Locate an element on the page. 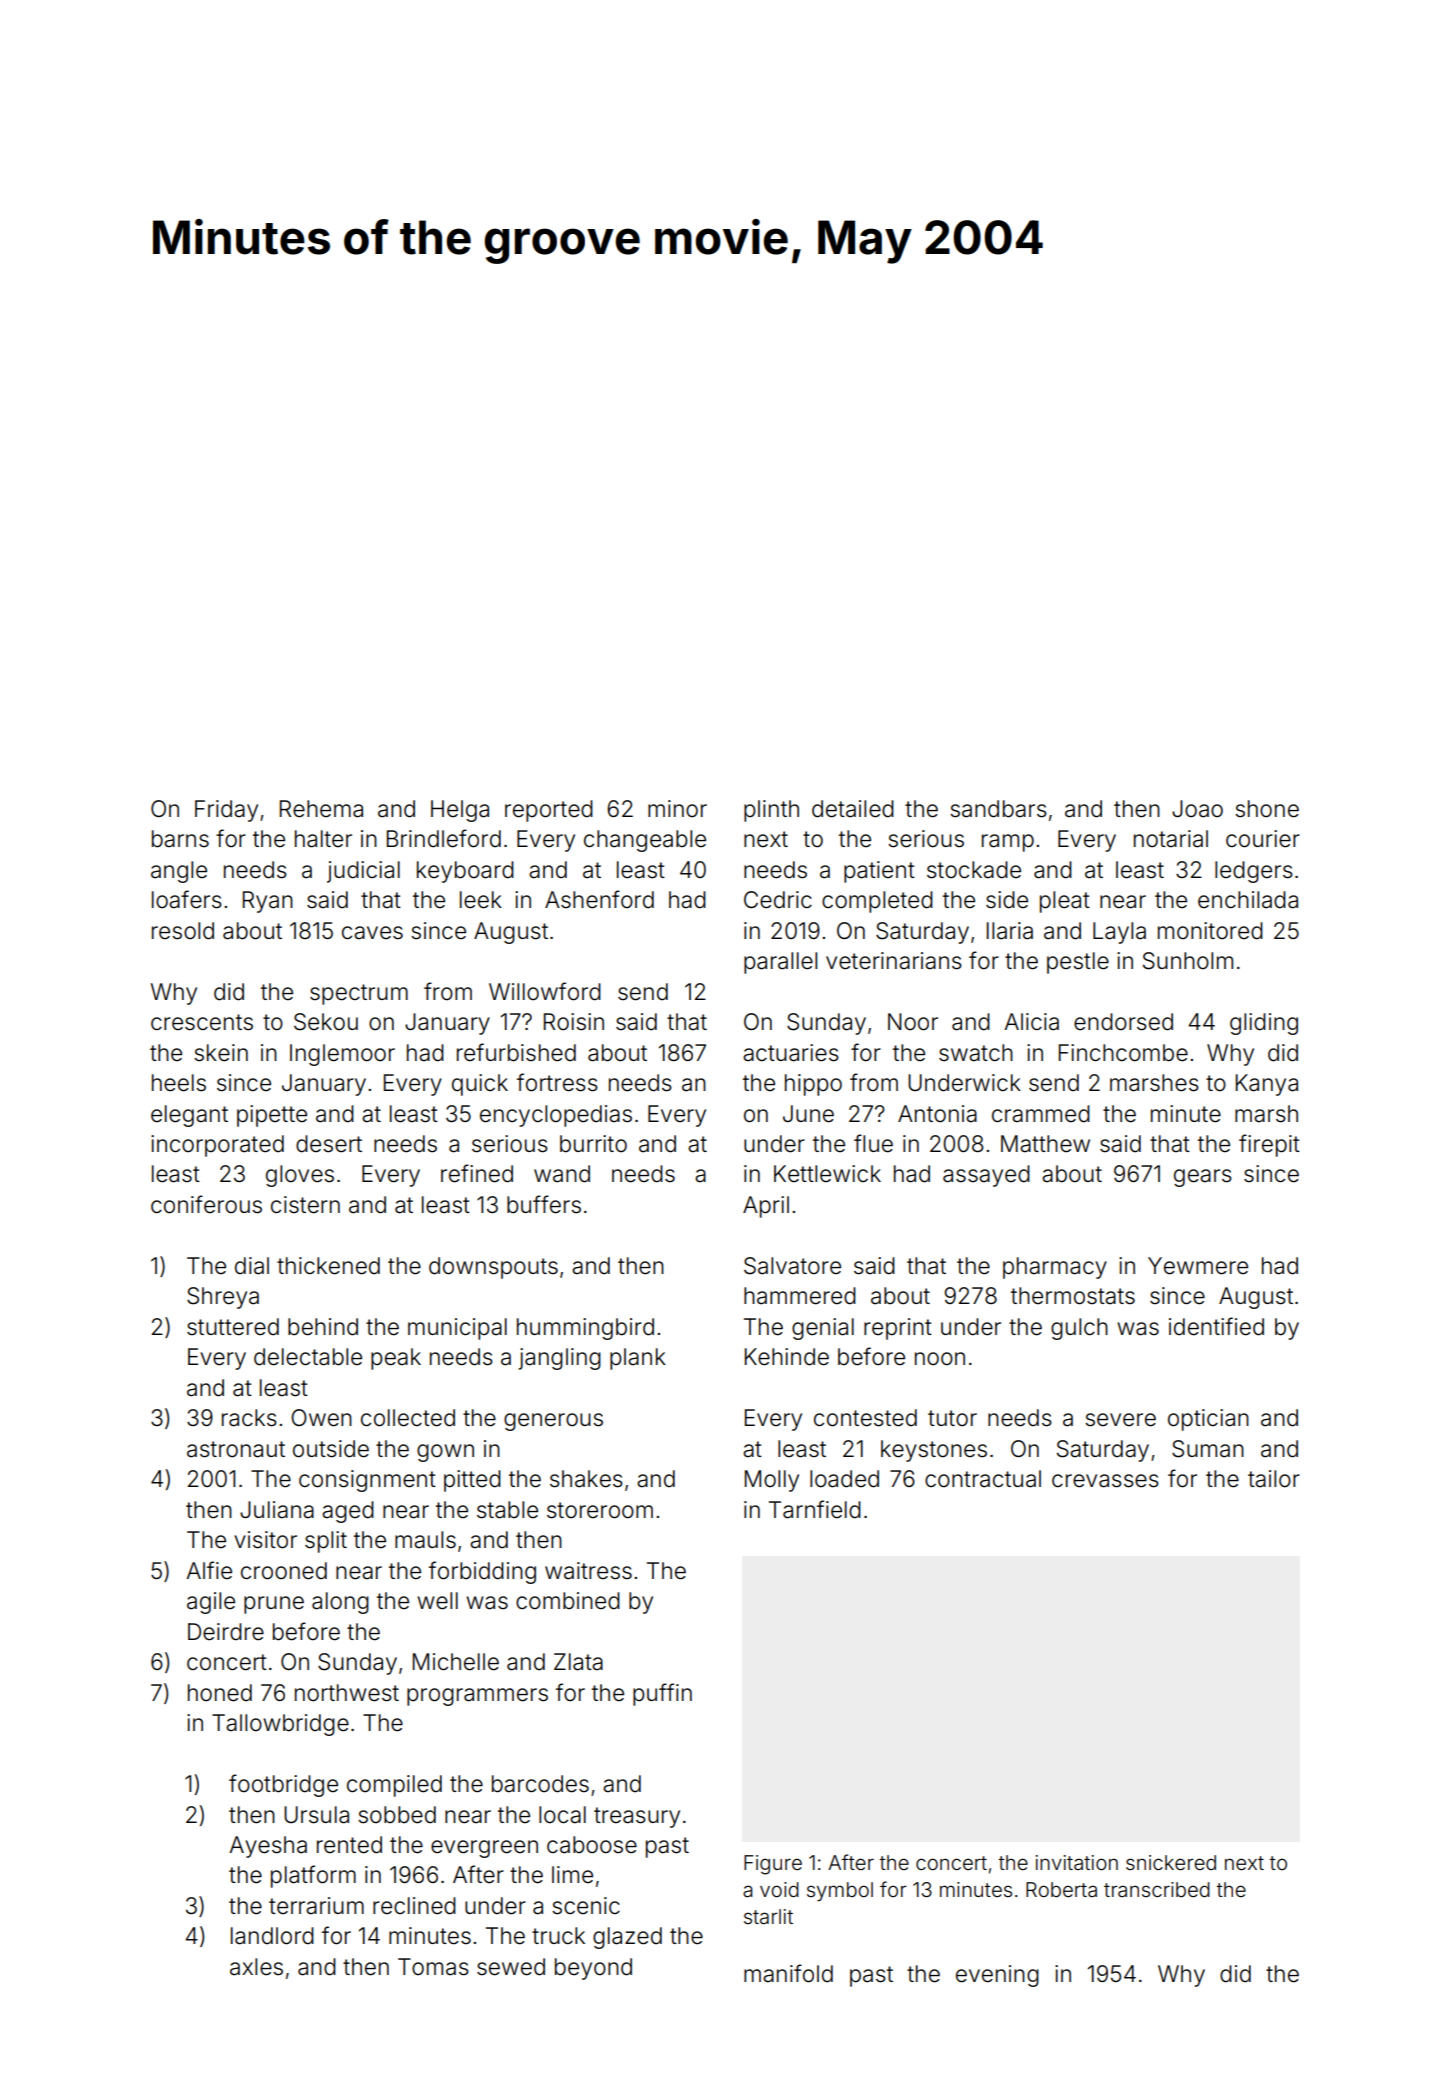 Image resolution: width=1450 pixels, height=2100 pixels. crooned is located at coordinates (284, 1571).
